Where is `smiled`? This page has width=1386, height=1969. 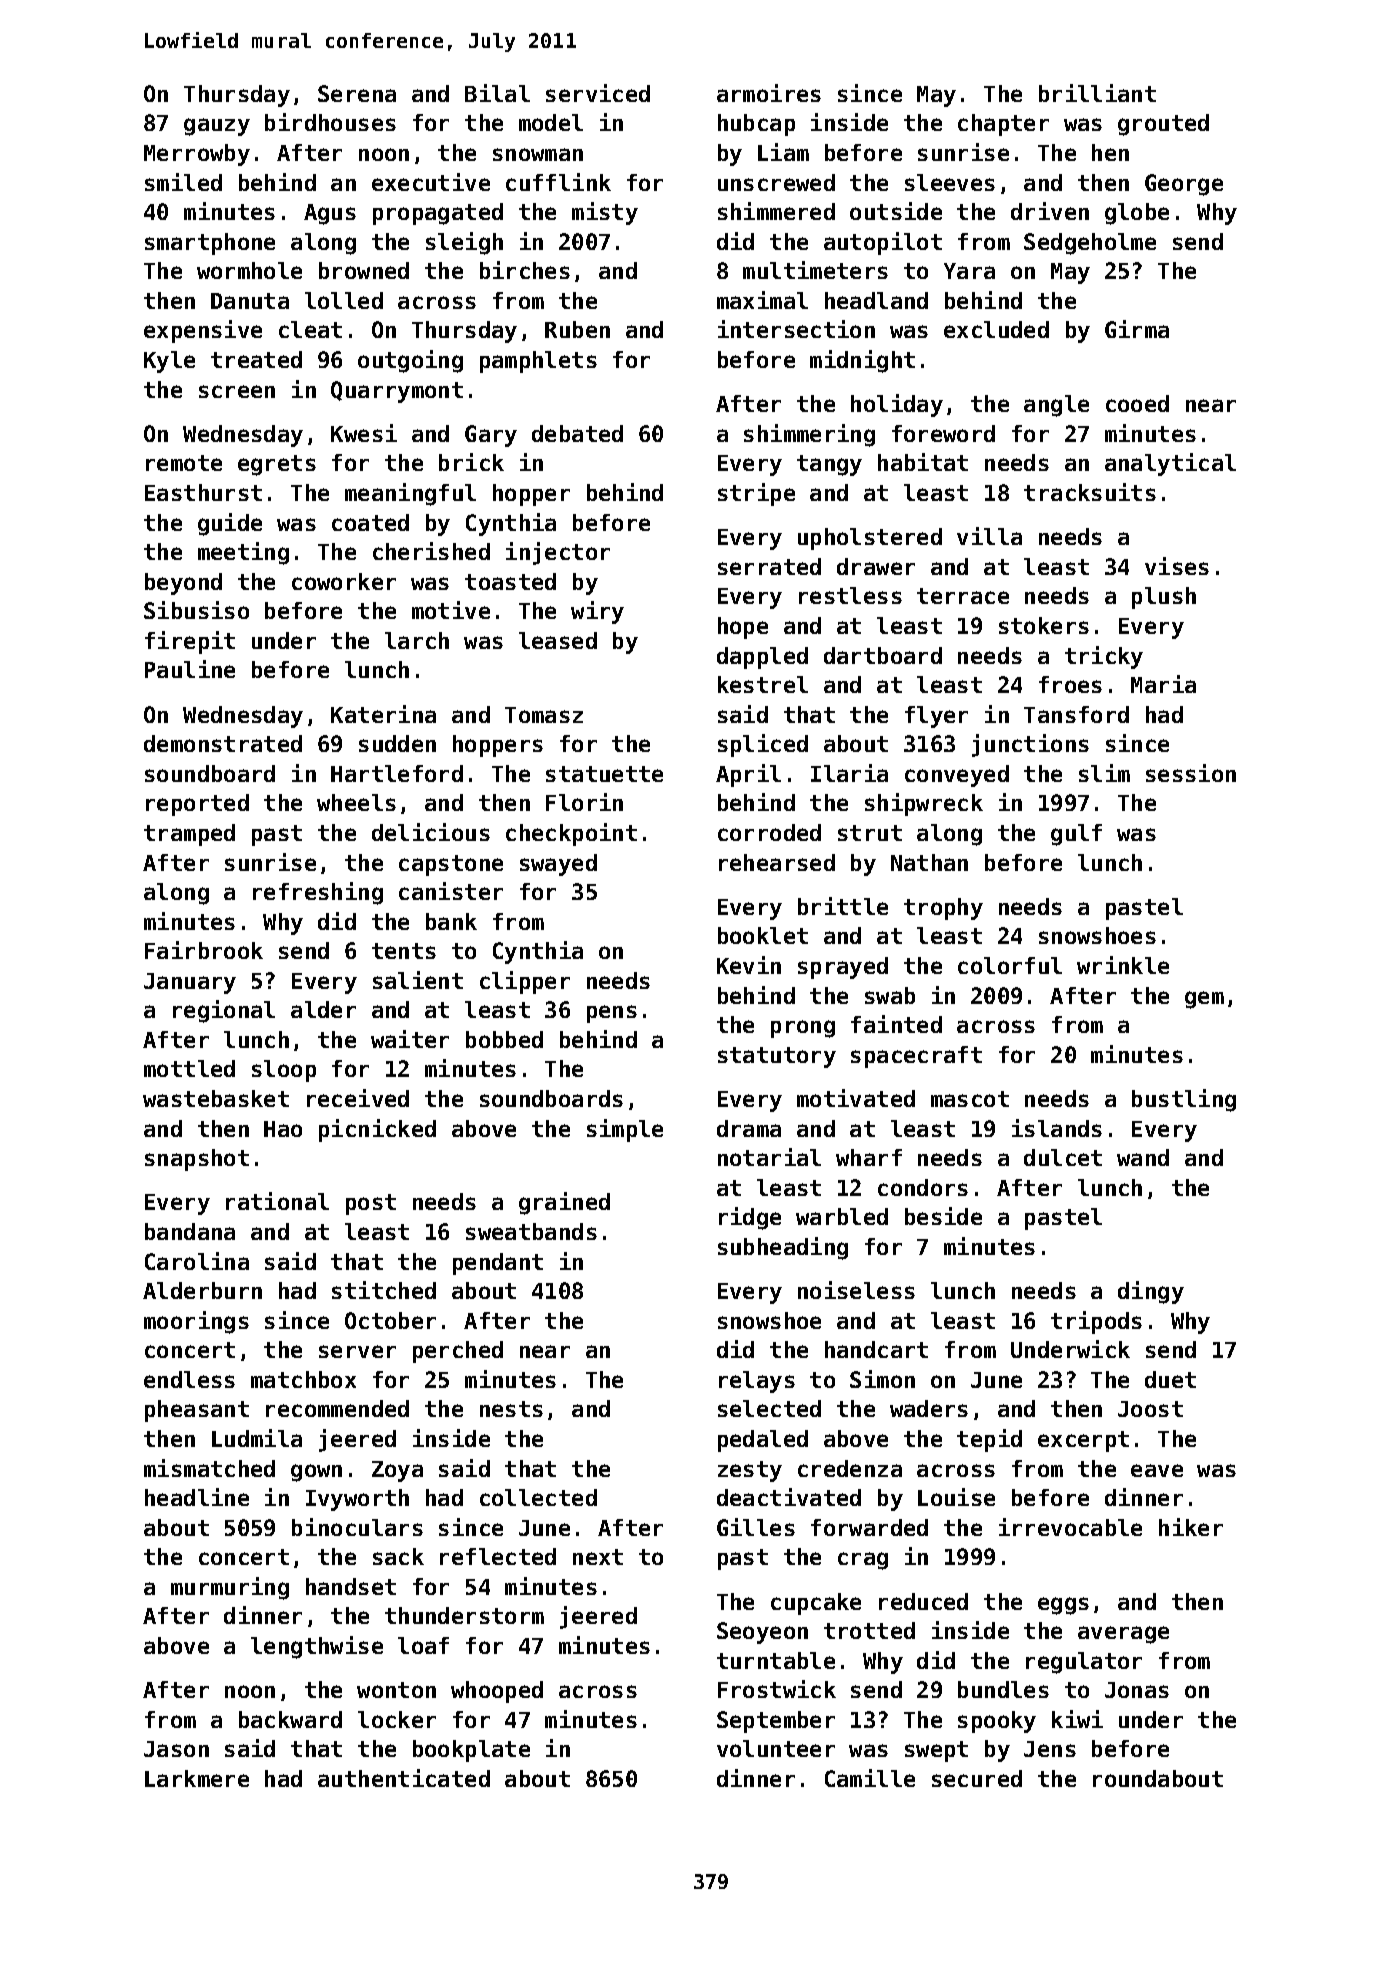 smiled is located at coordinates (183, 182).
